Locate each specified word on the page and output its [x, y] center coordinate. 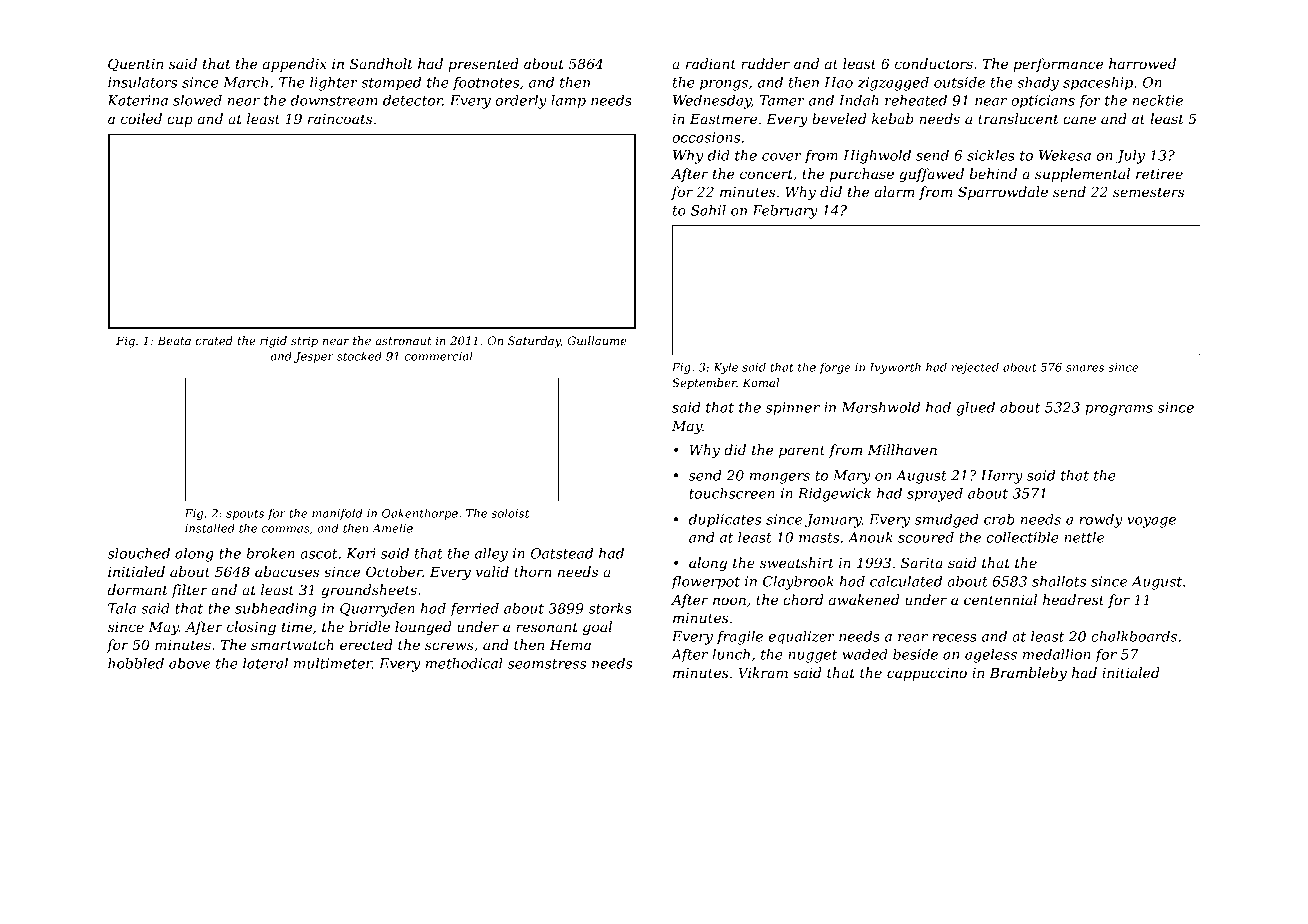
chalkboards [1134, 636]
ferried [474, 610]
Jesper [314, 357]
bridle [369, 626]
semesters [1148, 192]
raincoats [340, 119]
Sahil [708, 210]
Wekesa [1065, 155]
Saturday [534, 342]
